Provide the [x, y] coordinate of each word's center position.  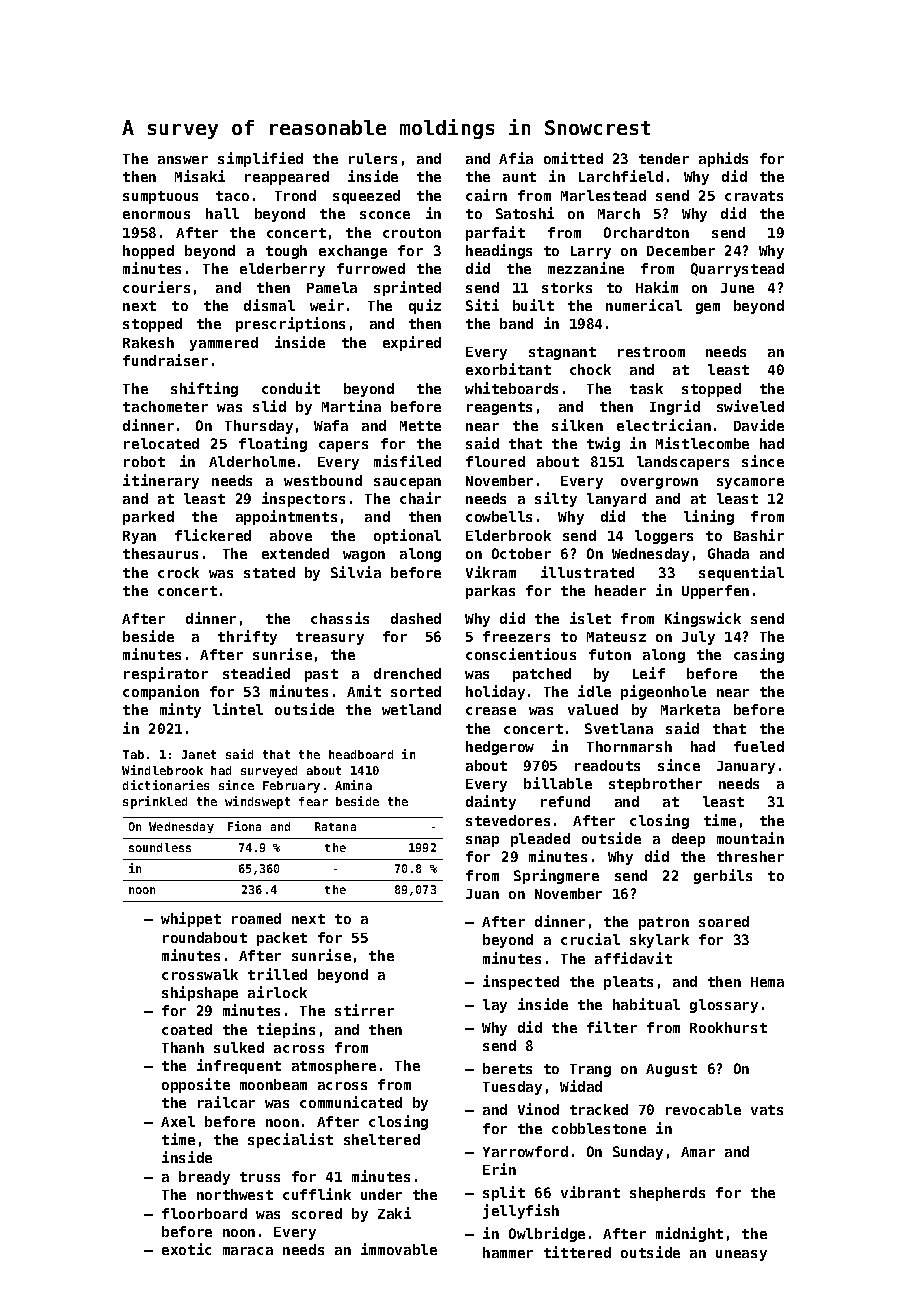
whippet [191, 919]
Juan [482, 894]
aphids [723, 159]
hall [222, 213]
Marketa [690, 709]
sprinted [407, 288]
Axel [178, 1121]
